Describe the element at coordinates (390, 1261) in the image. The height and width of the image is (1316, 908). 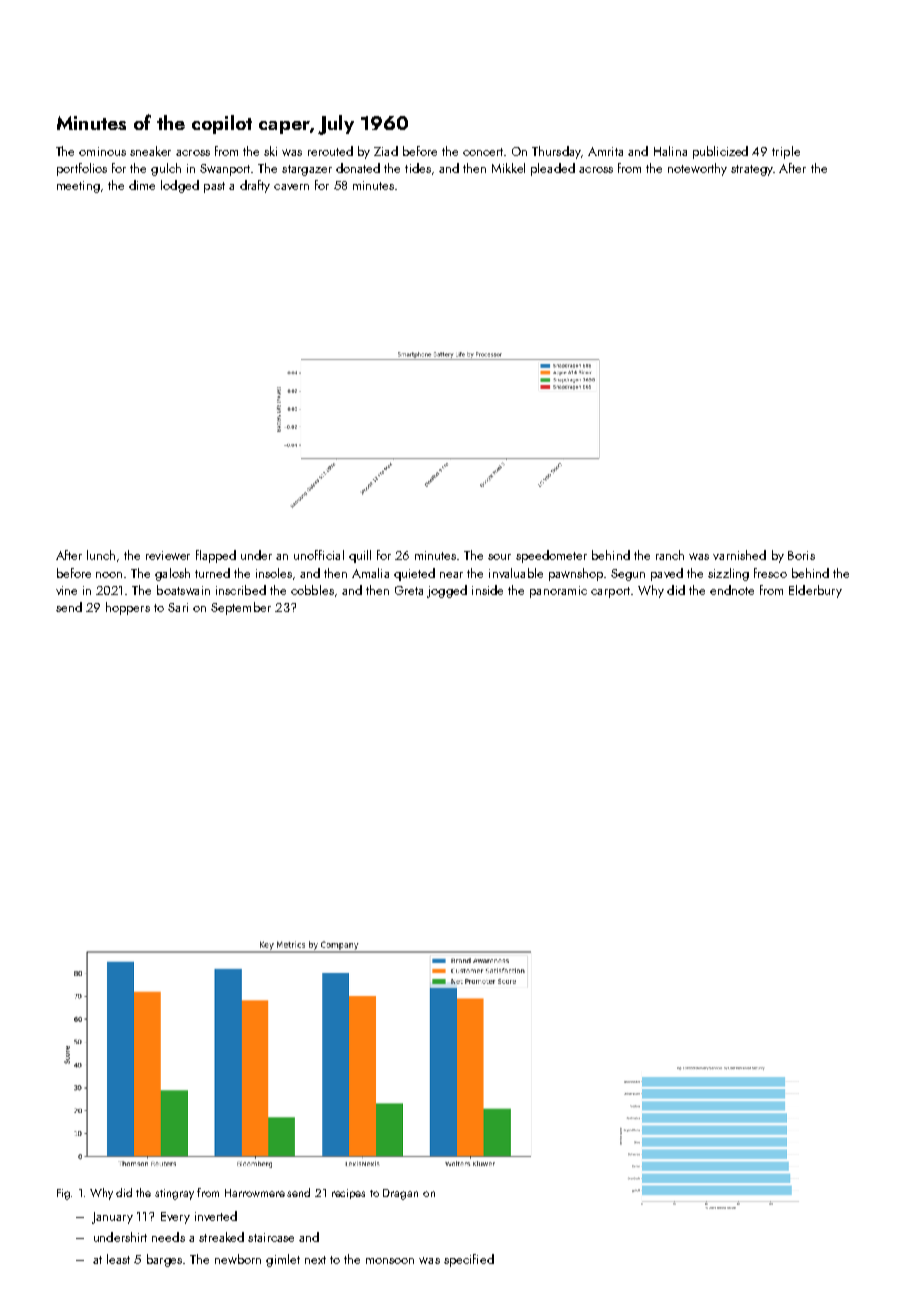
I see `monsoon` at that location.
